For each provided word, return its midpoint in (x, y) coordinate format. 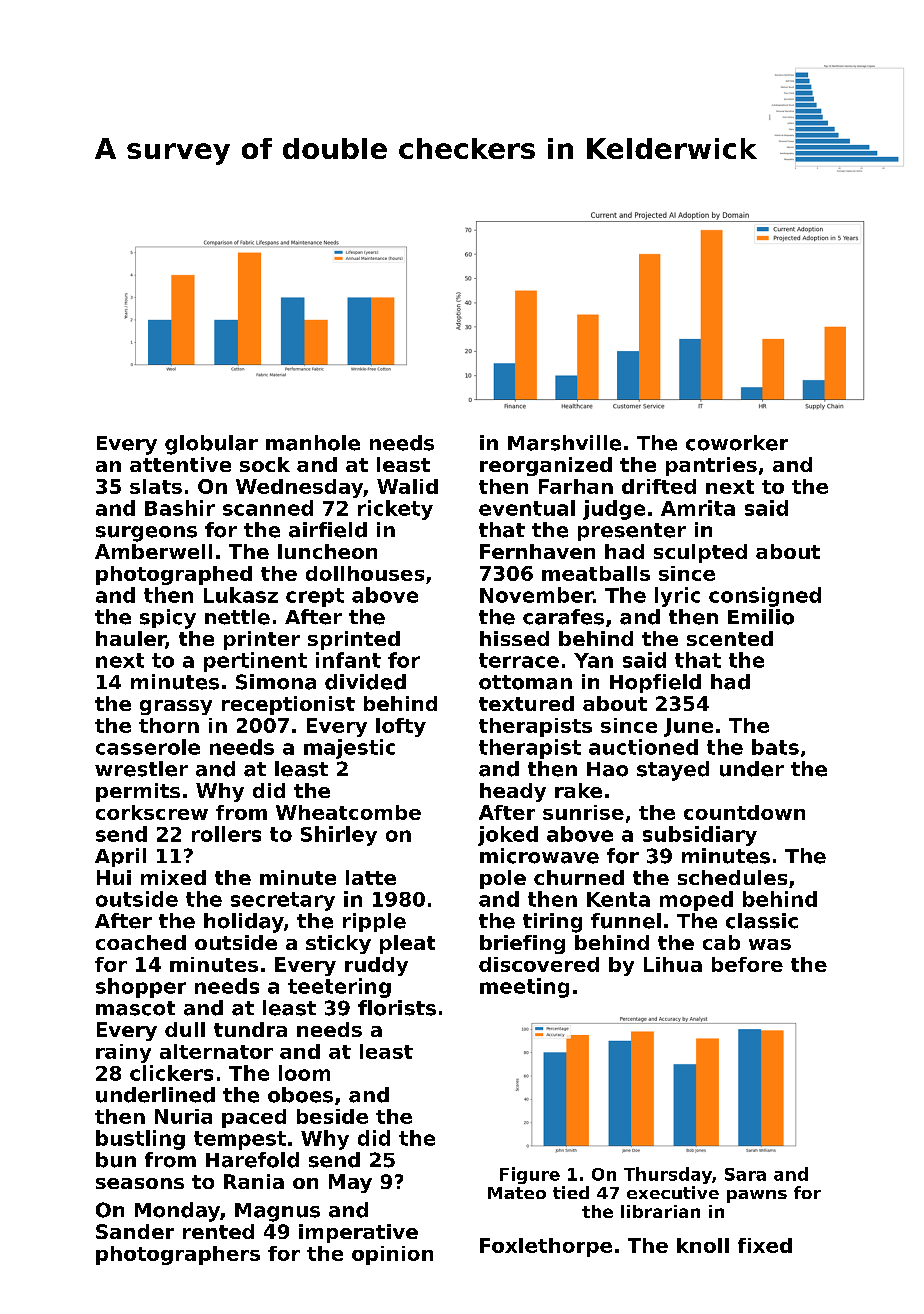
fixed (765, 1245)
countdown (744, 812)
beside (332, 1116)
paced (254, 1118)
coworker (737, 443)
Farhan (576, 486)
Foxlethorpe (546, 1247)
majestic (349, 749)
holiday (244, 923)
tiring (552, 923)
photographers (178, 1255)
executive (673, 1192)
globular (211, 445)
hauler (131, 640)
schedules (732, 877)
